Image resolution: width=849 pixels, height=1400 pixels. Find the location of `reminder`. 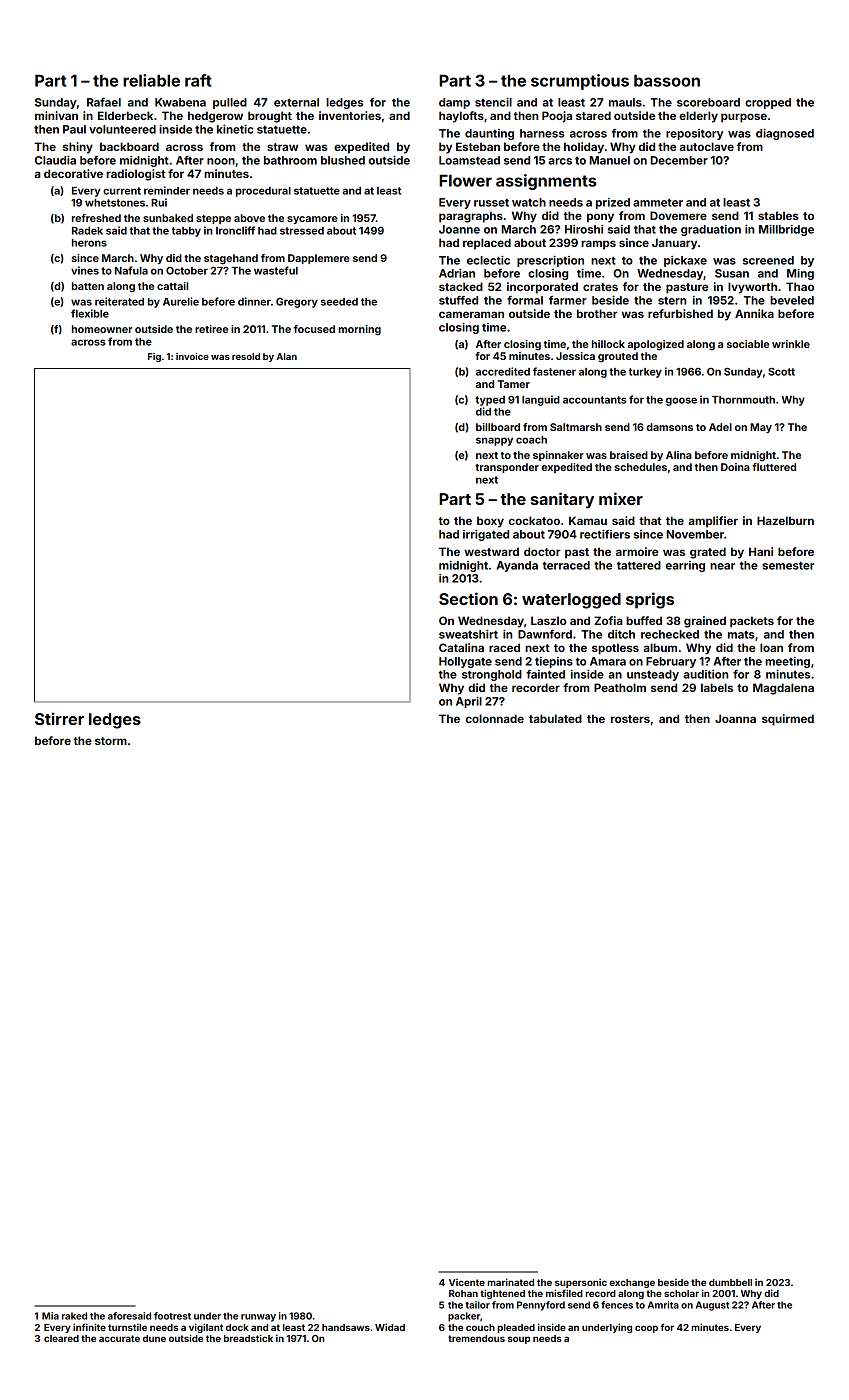

reminder is located at coordinates (167, 190).
